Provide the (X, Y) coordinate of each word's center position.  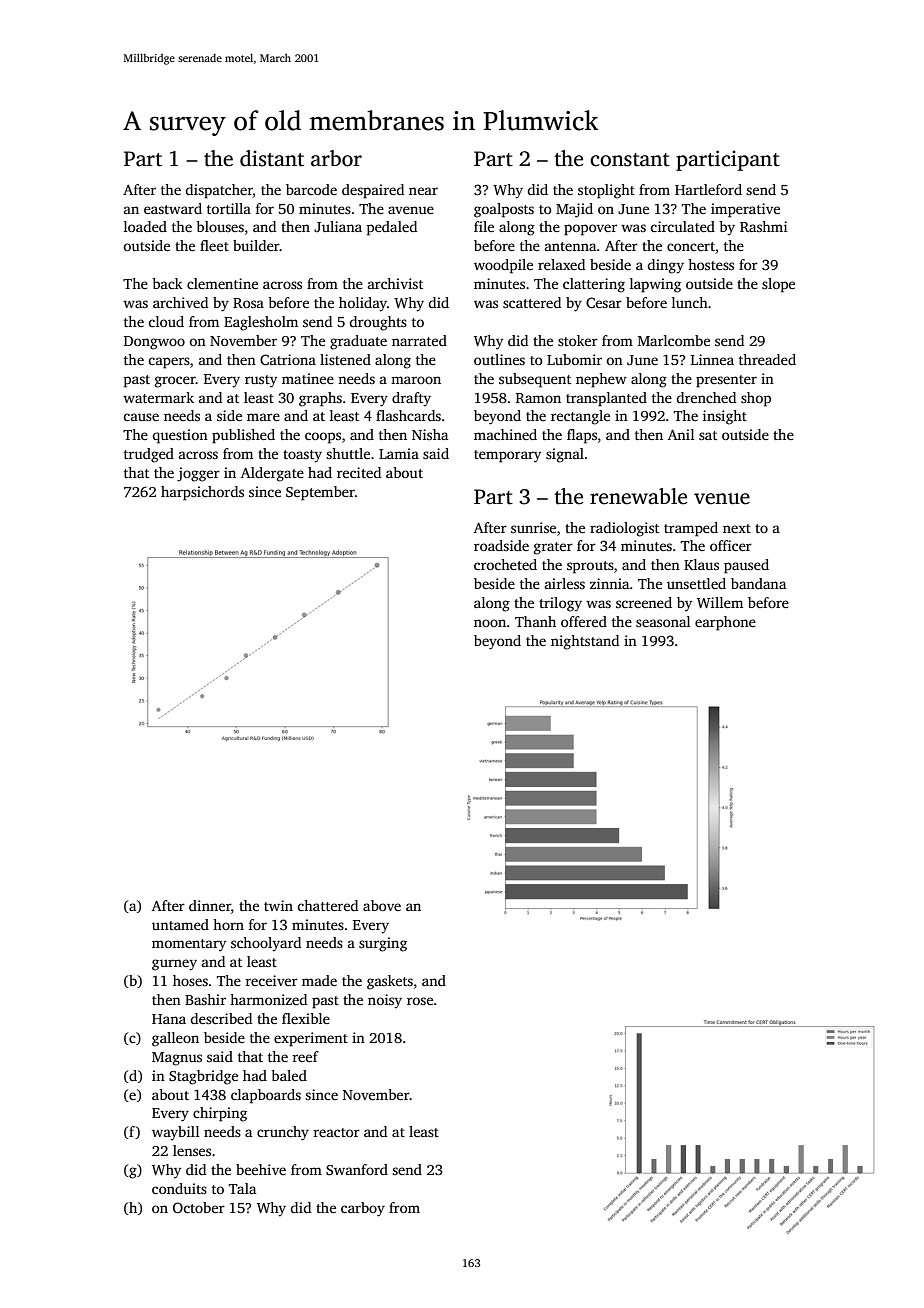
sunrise (533, 527)
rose (420, 1001)
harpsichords (202, 493)
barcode (311, 189)
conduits (179, 1188)
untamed (180, 924)
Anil (681, 434)
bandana (758, 583)
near (423, 191)
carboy (363, 1209)
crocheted (505, 564)
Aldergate (272, 474)
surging (383, 944)
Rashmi (763, 226)
